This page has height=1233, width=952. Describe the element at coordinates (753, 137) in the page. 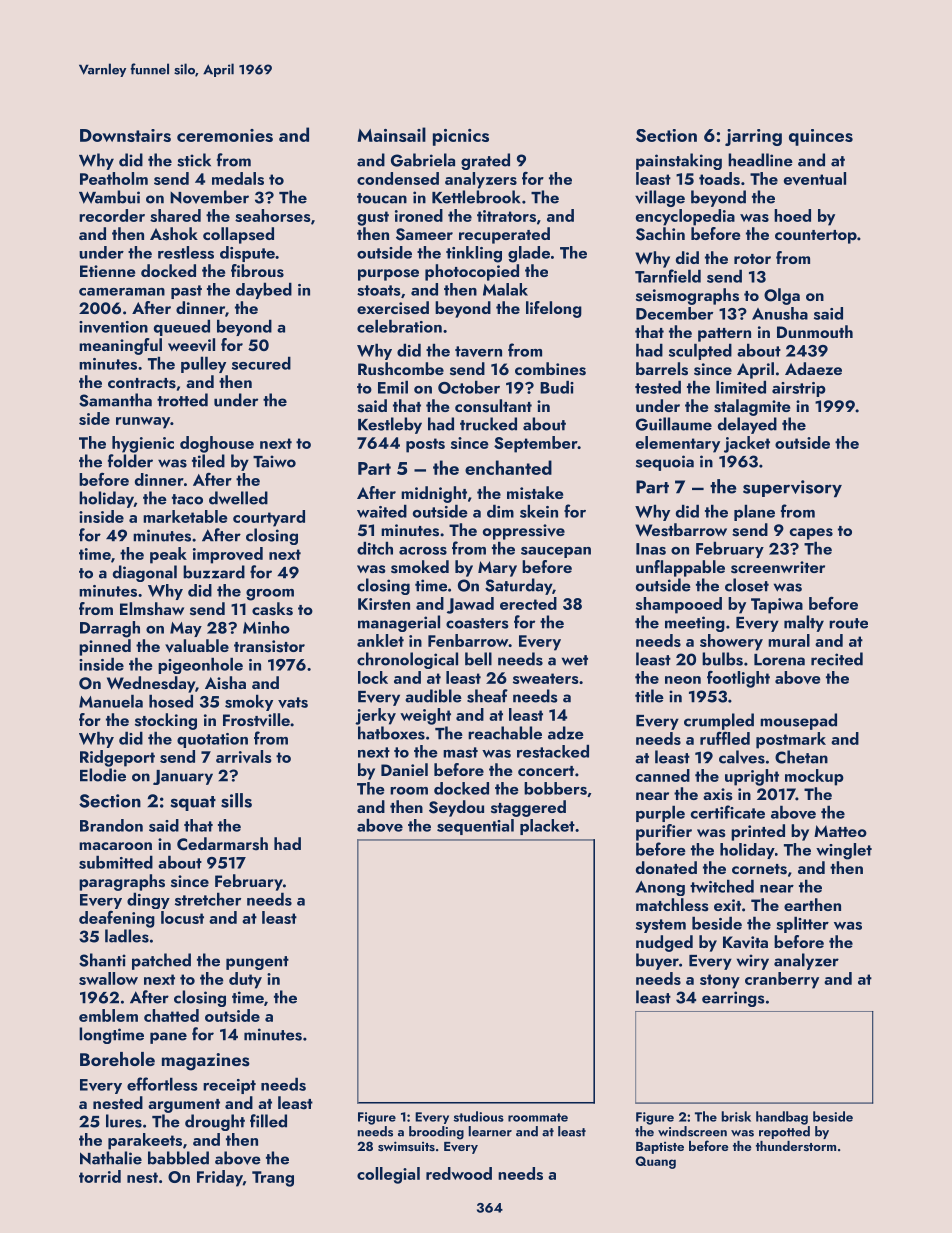

I see `jarring` at that location.
